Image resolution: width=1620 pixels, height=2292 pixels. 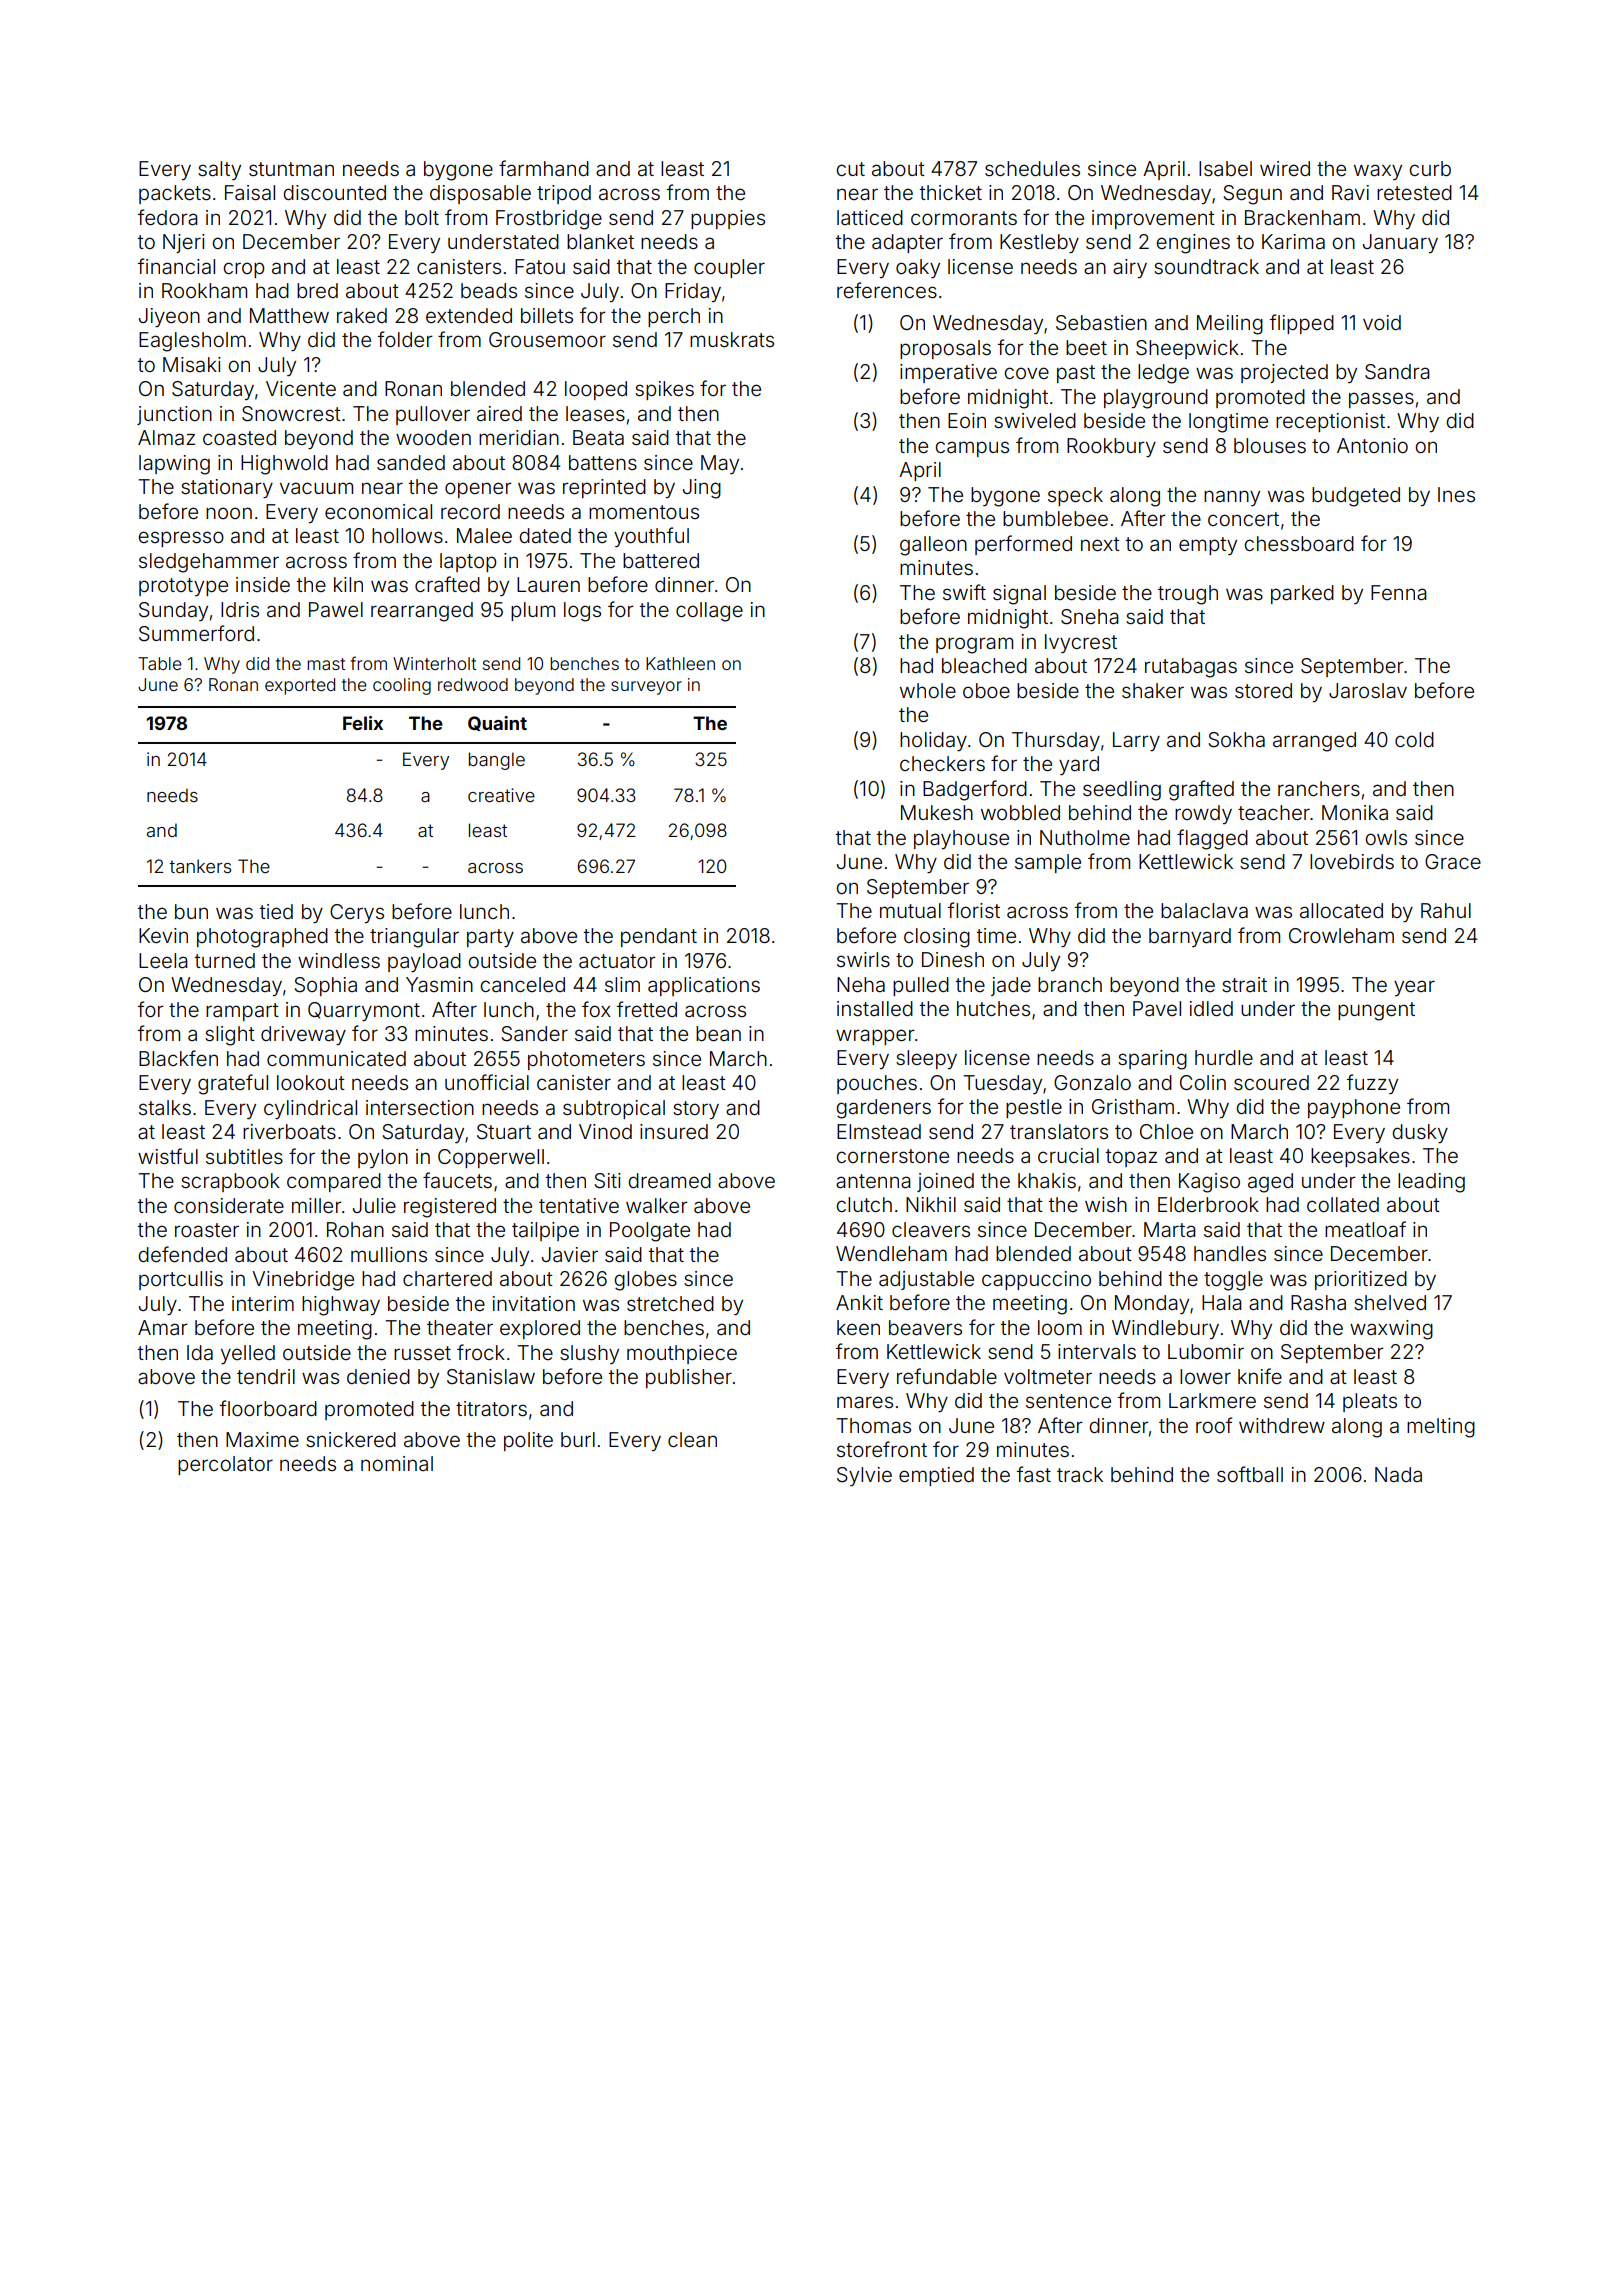 What do you see at coordinates (219, 170) in the screenshot?
I see `salty` at bounding box center [219, 170].
